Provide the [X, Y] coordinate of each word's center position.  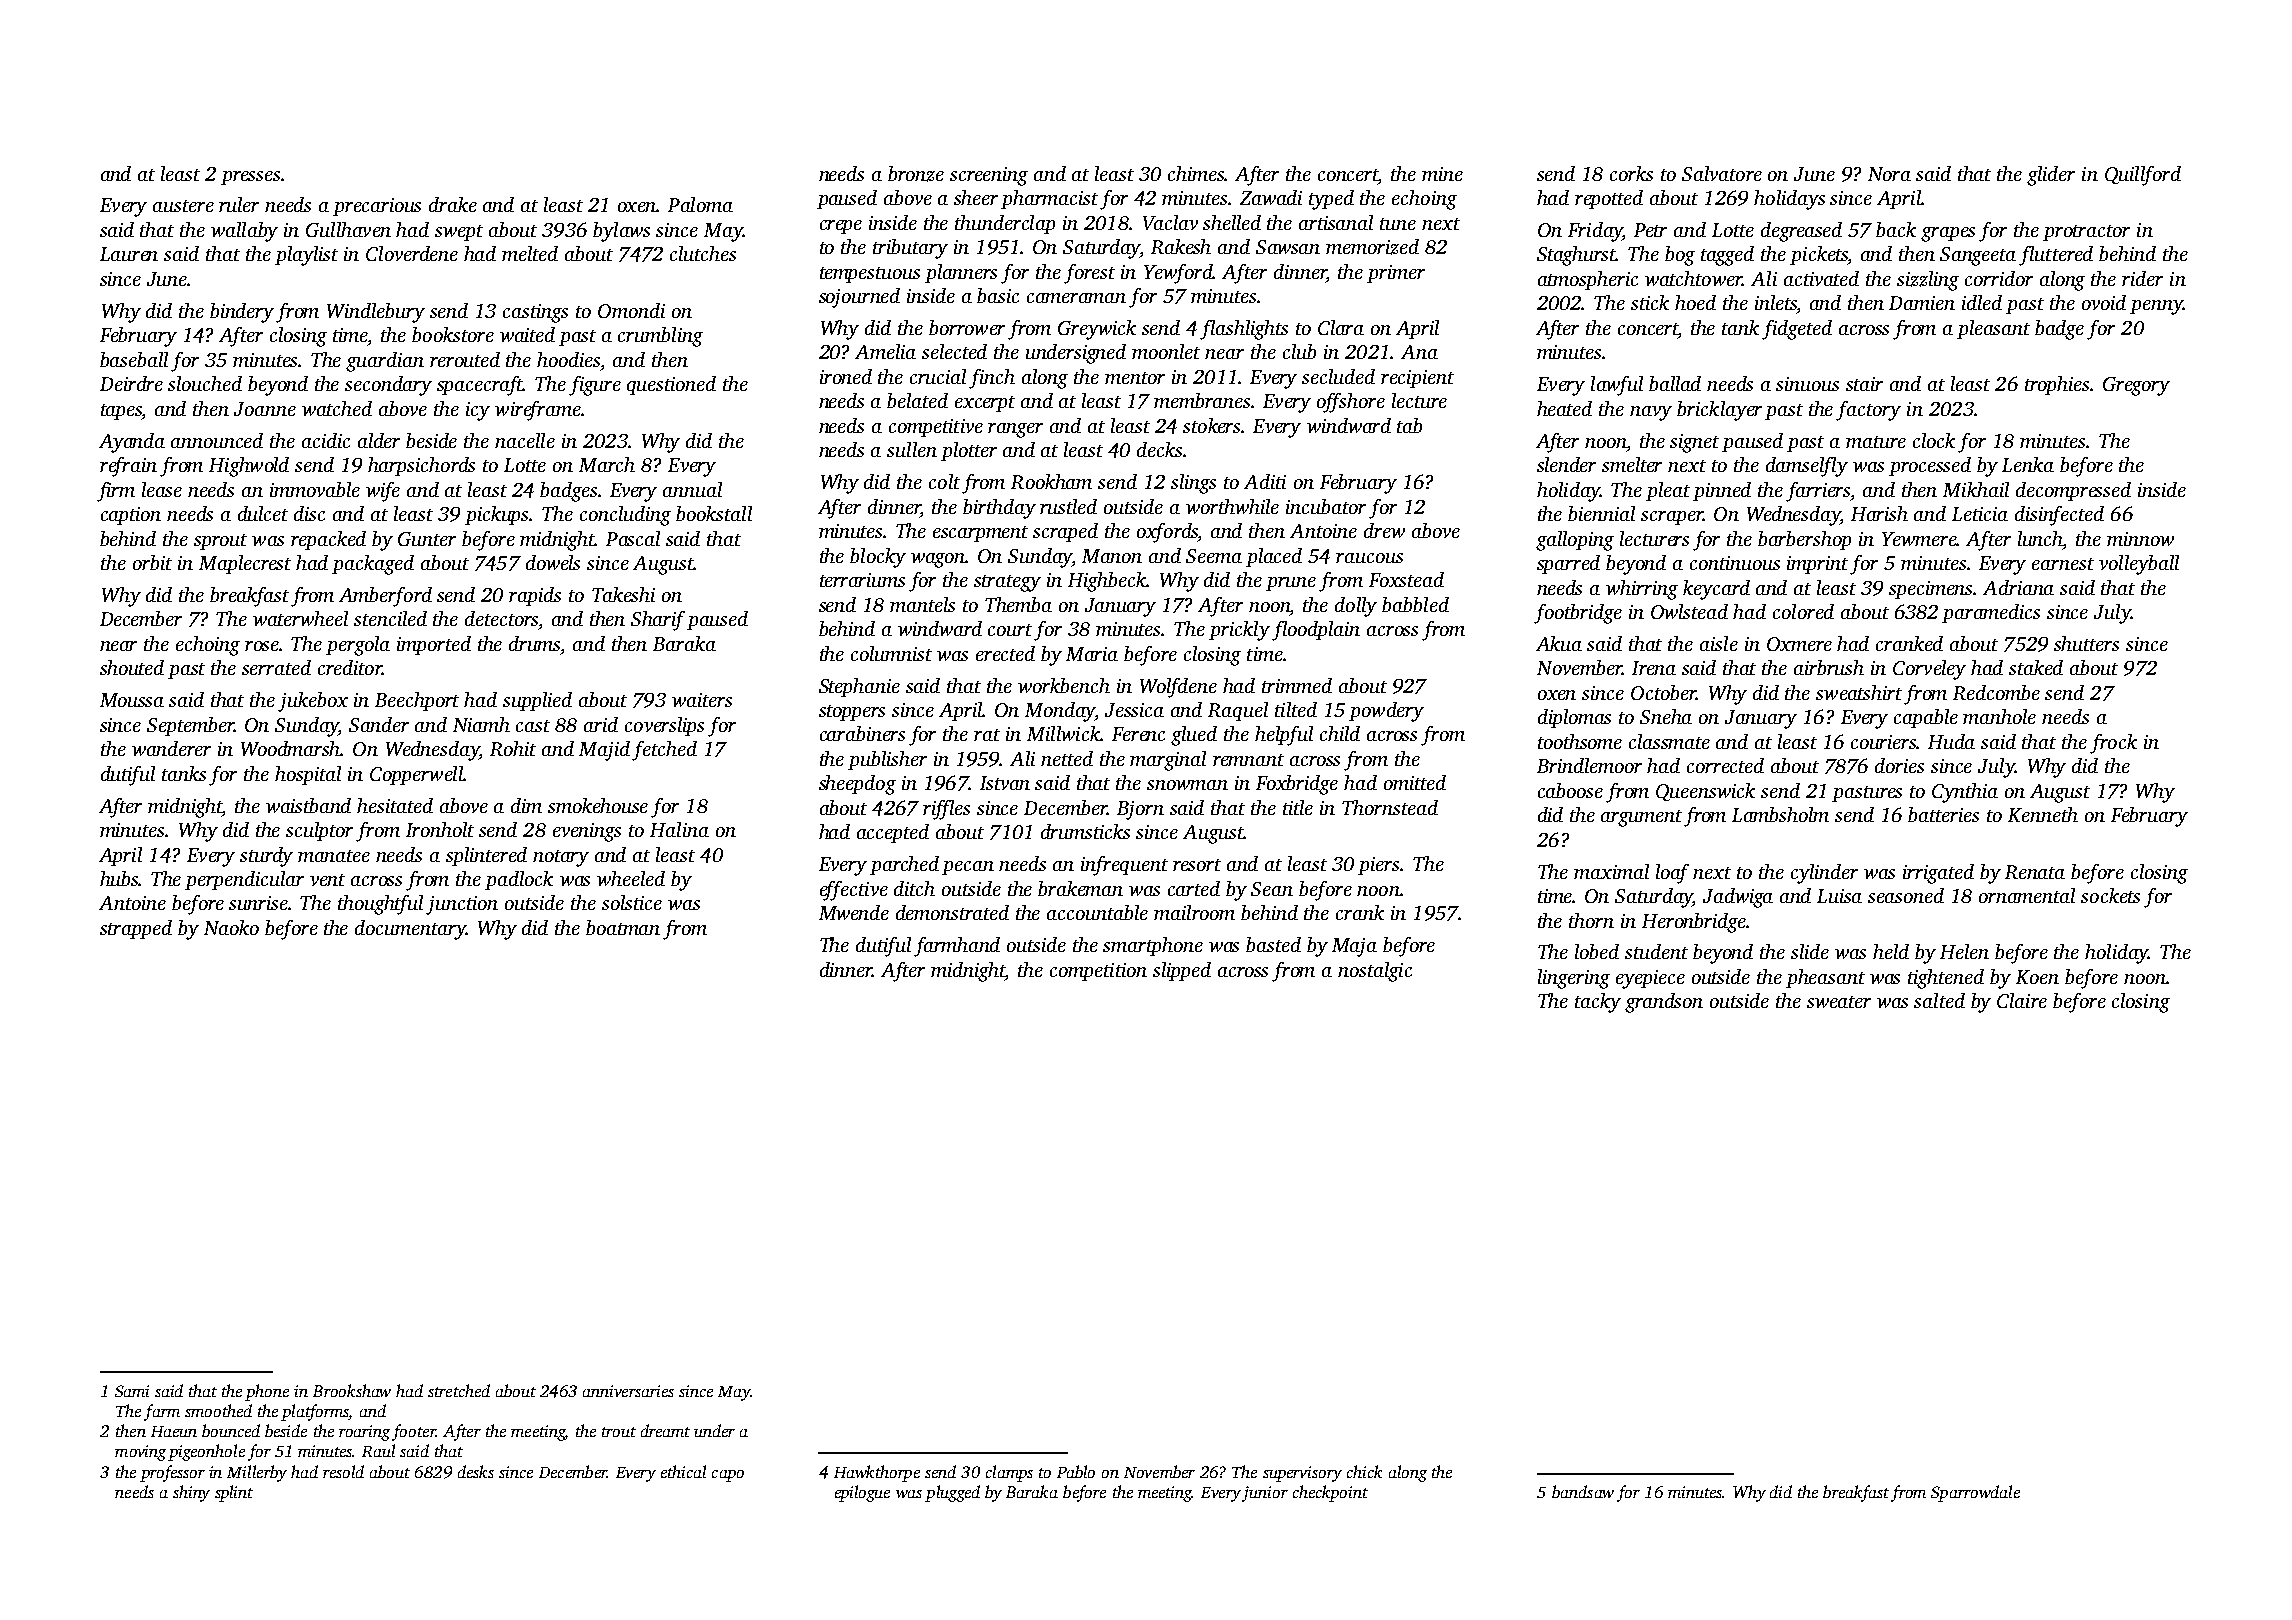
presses [250, 178]
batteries [1943, 814]
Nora [1889, 174]
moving [140, 1453]
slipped [1182, 971]
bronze [916, 174]
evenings [587, 832]
